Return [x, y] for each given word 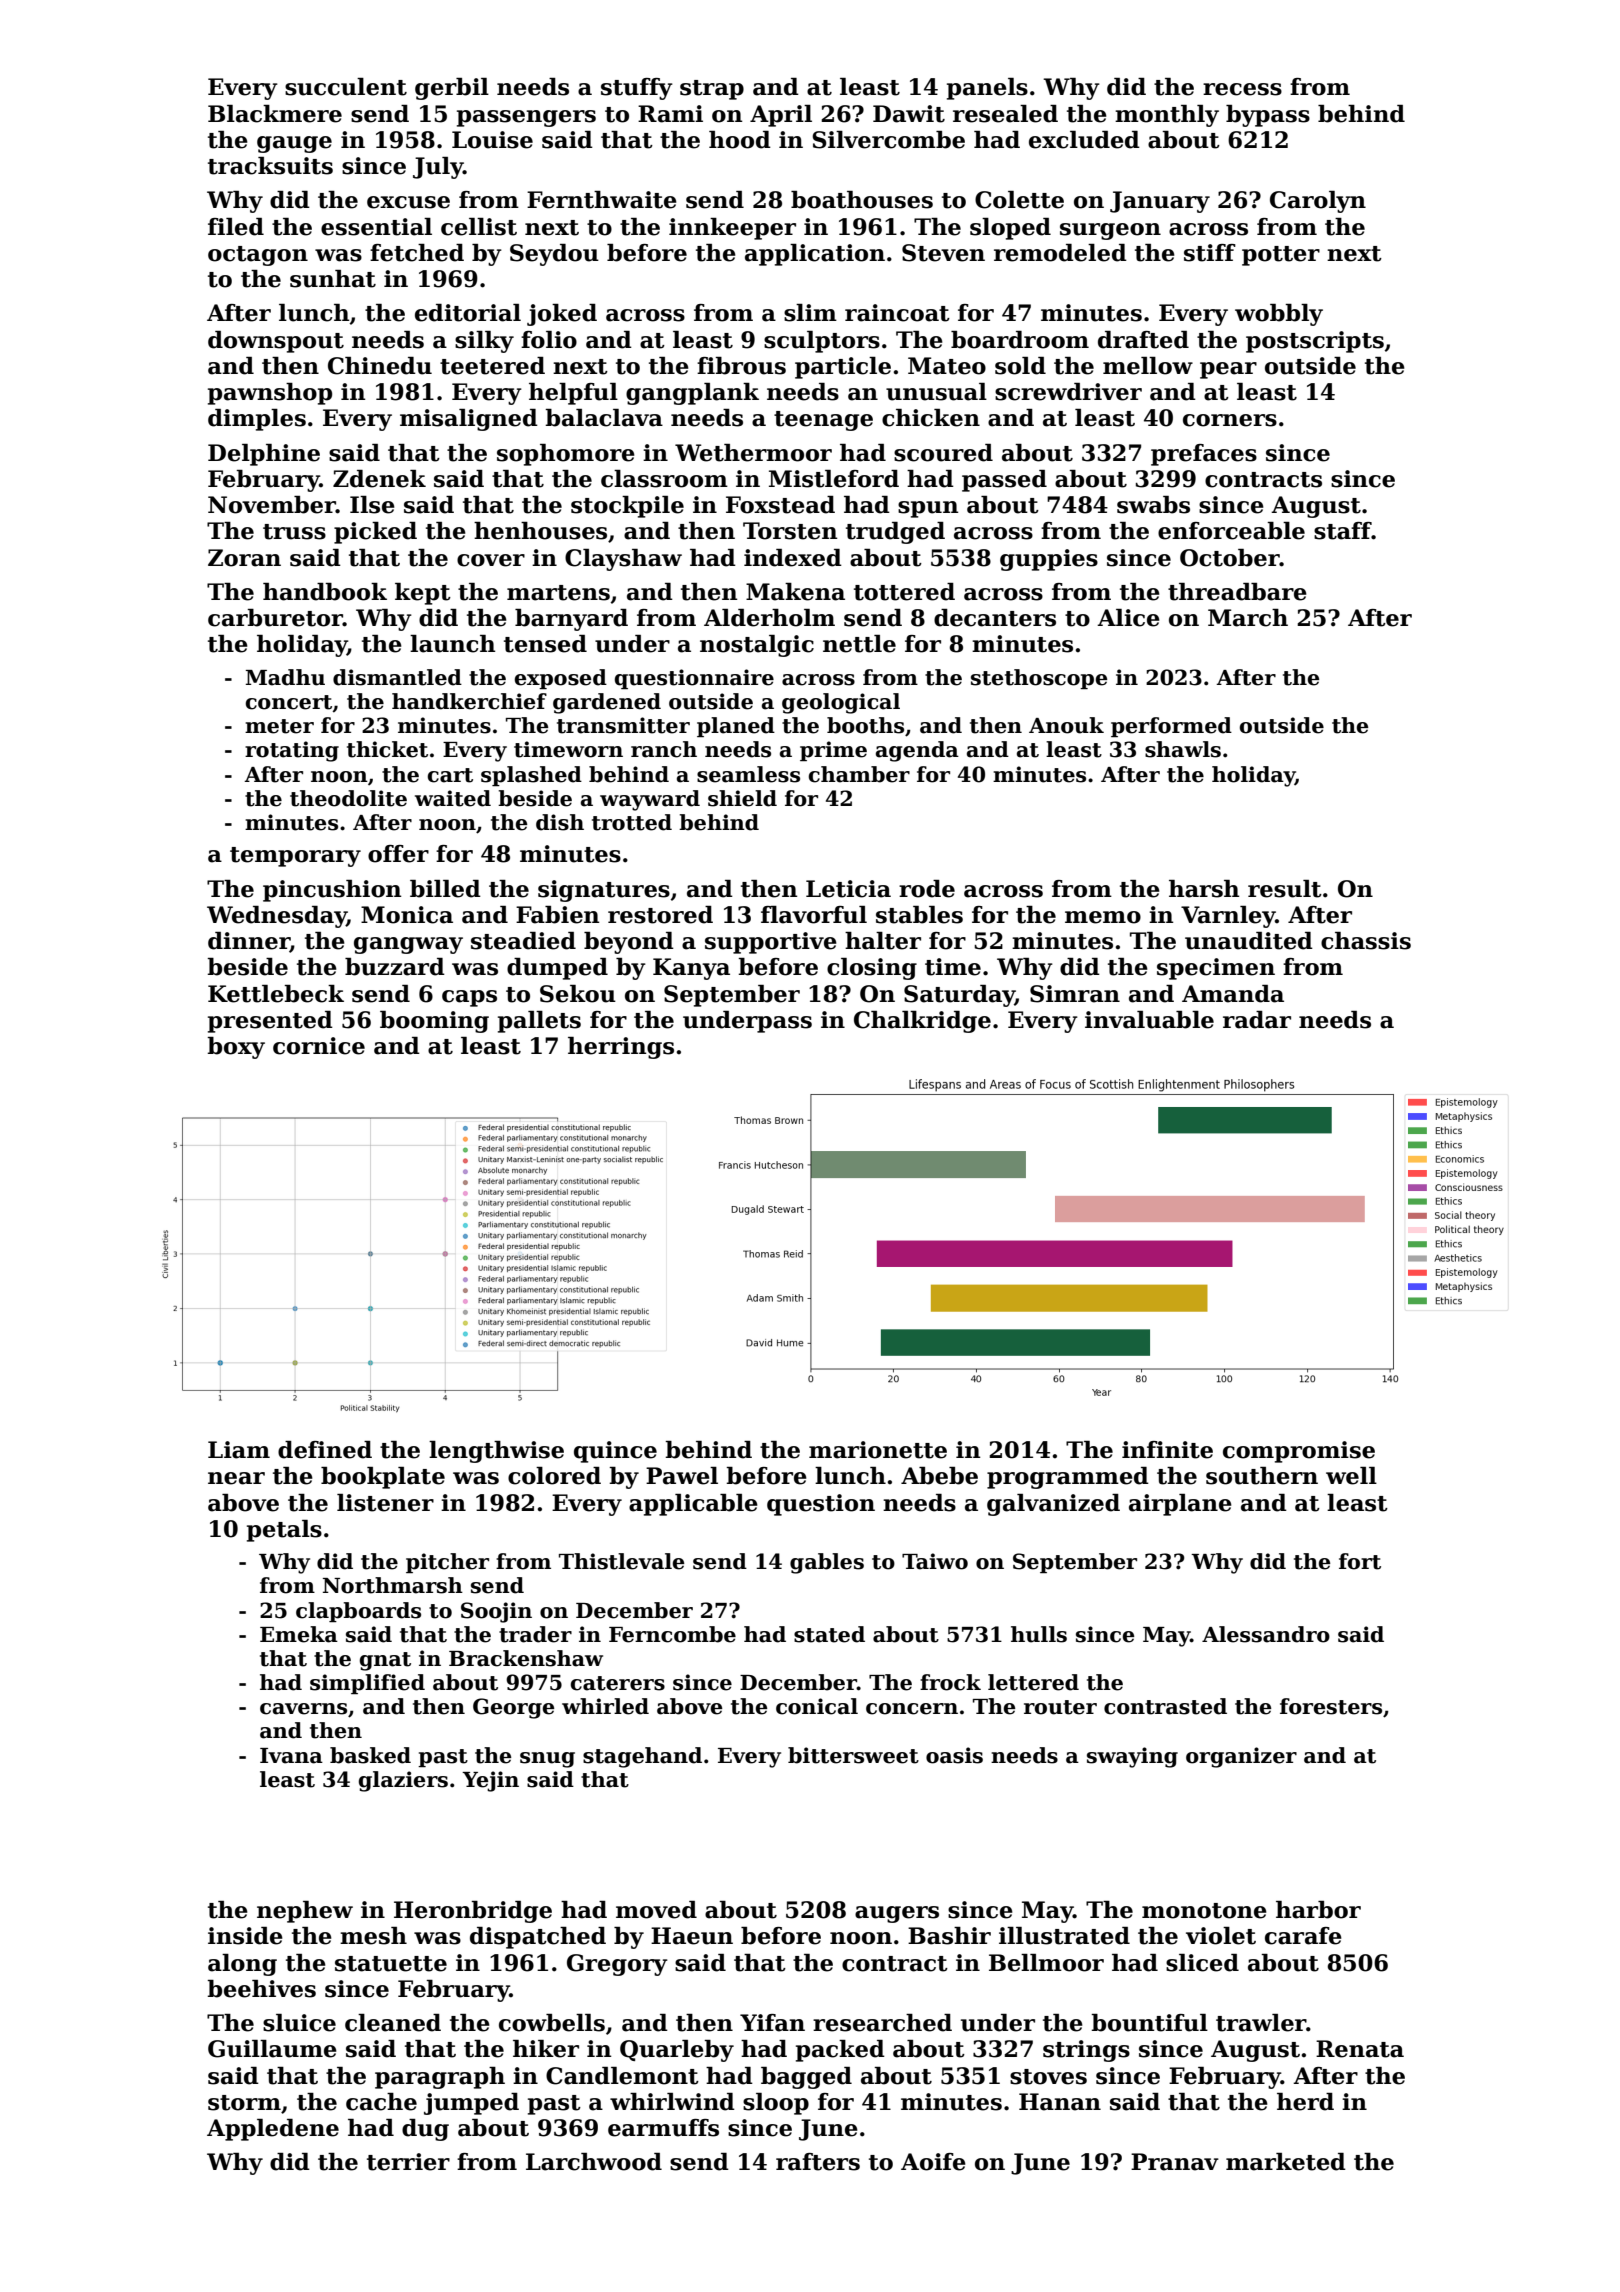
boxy [236, 1048]
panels [987, 89]
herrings [621, 1048]
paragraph [440, 2078]
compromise [1299, 1452]
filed [236, 227]
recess [1242, 89]
